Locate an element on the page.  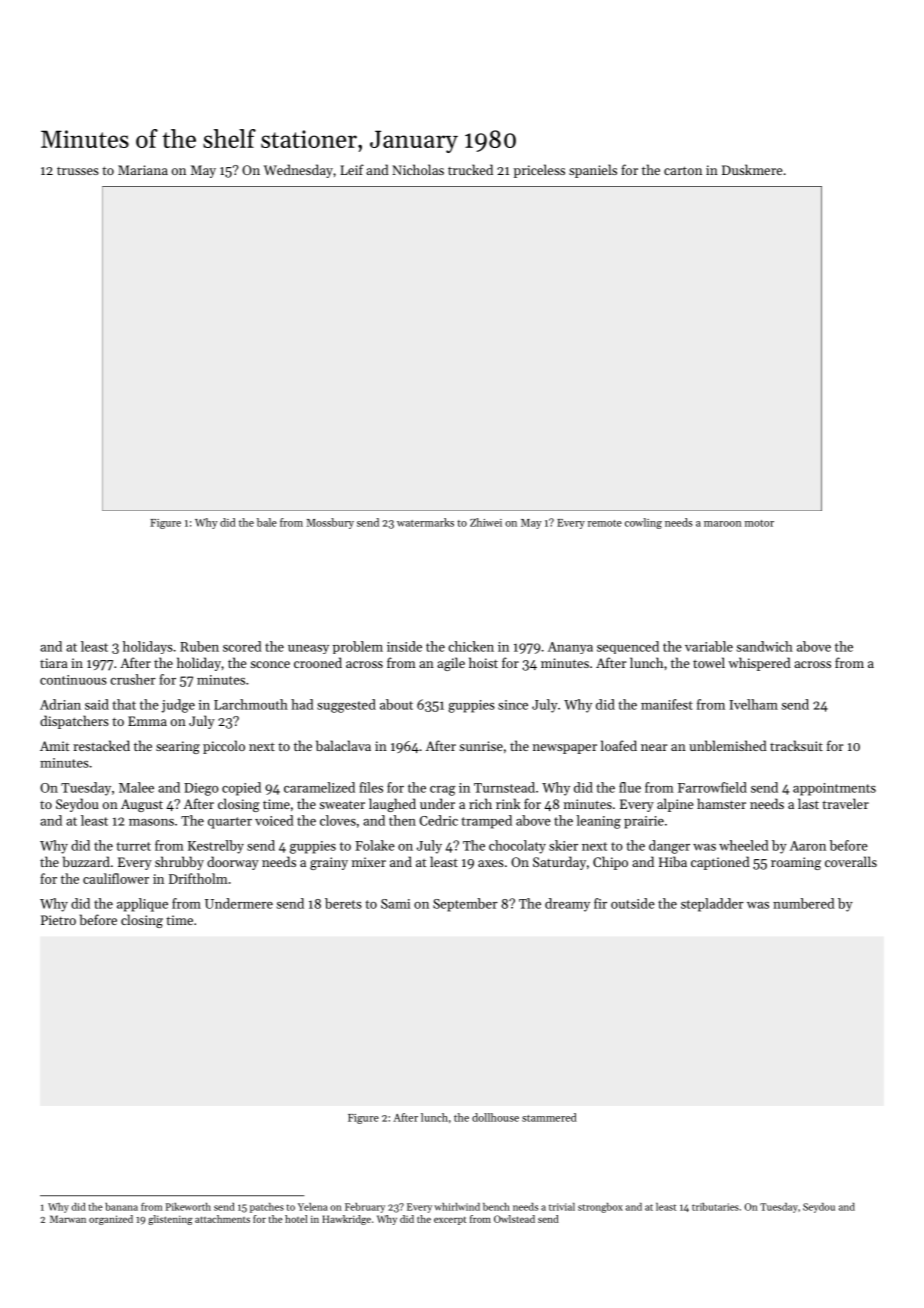
Mariana is located at coordinates (143, 170).
